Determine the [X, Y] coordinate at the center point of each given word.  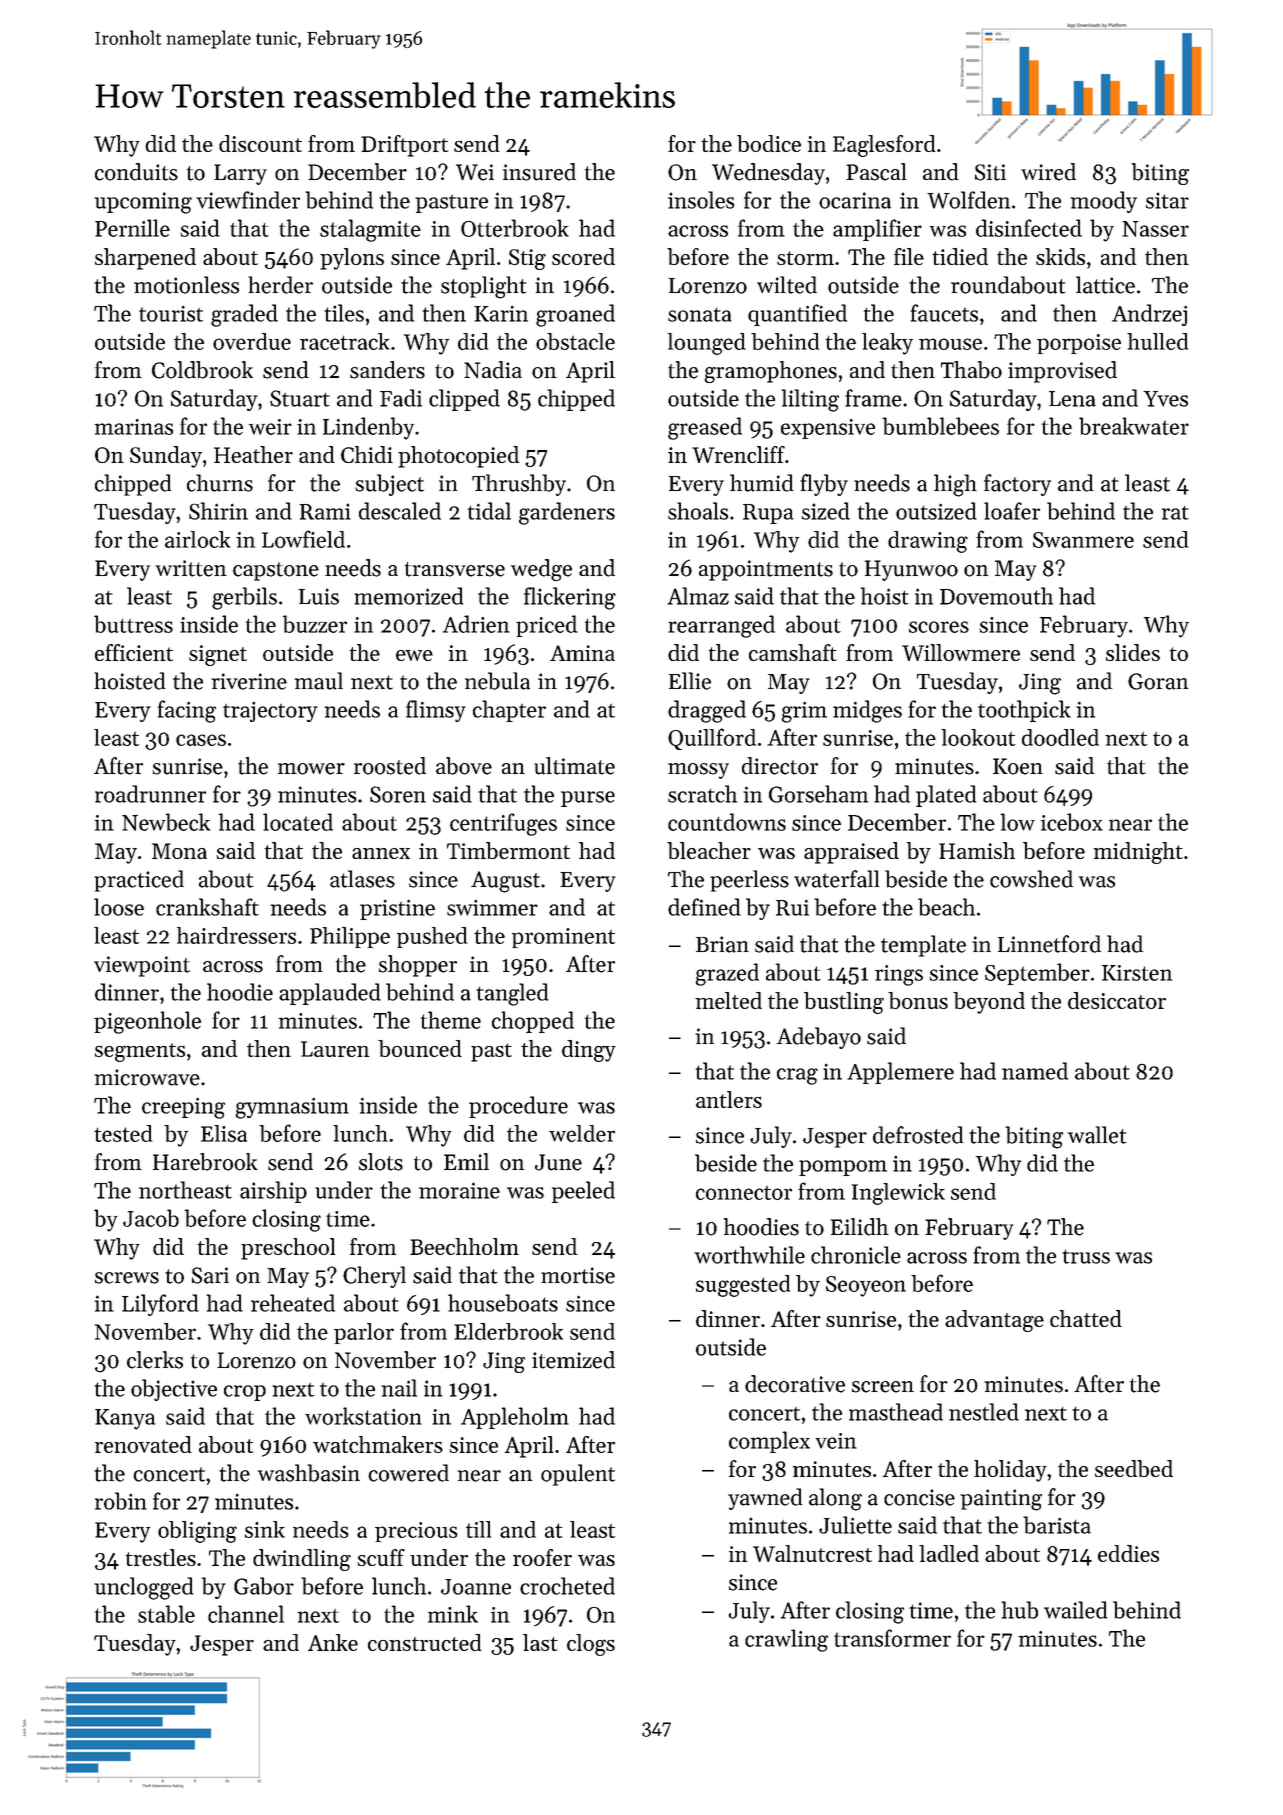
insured [539, 172]
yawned [765, 1499]
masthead [896, 1412]
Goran [1158, 681]
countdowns [727, 822]
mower [311, 769]
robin [121, 1501]
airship [273, 1192]
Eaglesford [884, 146]
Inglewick [898, 1194]
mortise [578, 1275]
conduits [136, 172]
